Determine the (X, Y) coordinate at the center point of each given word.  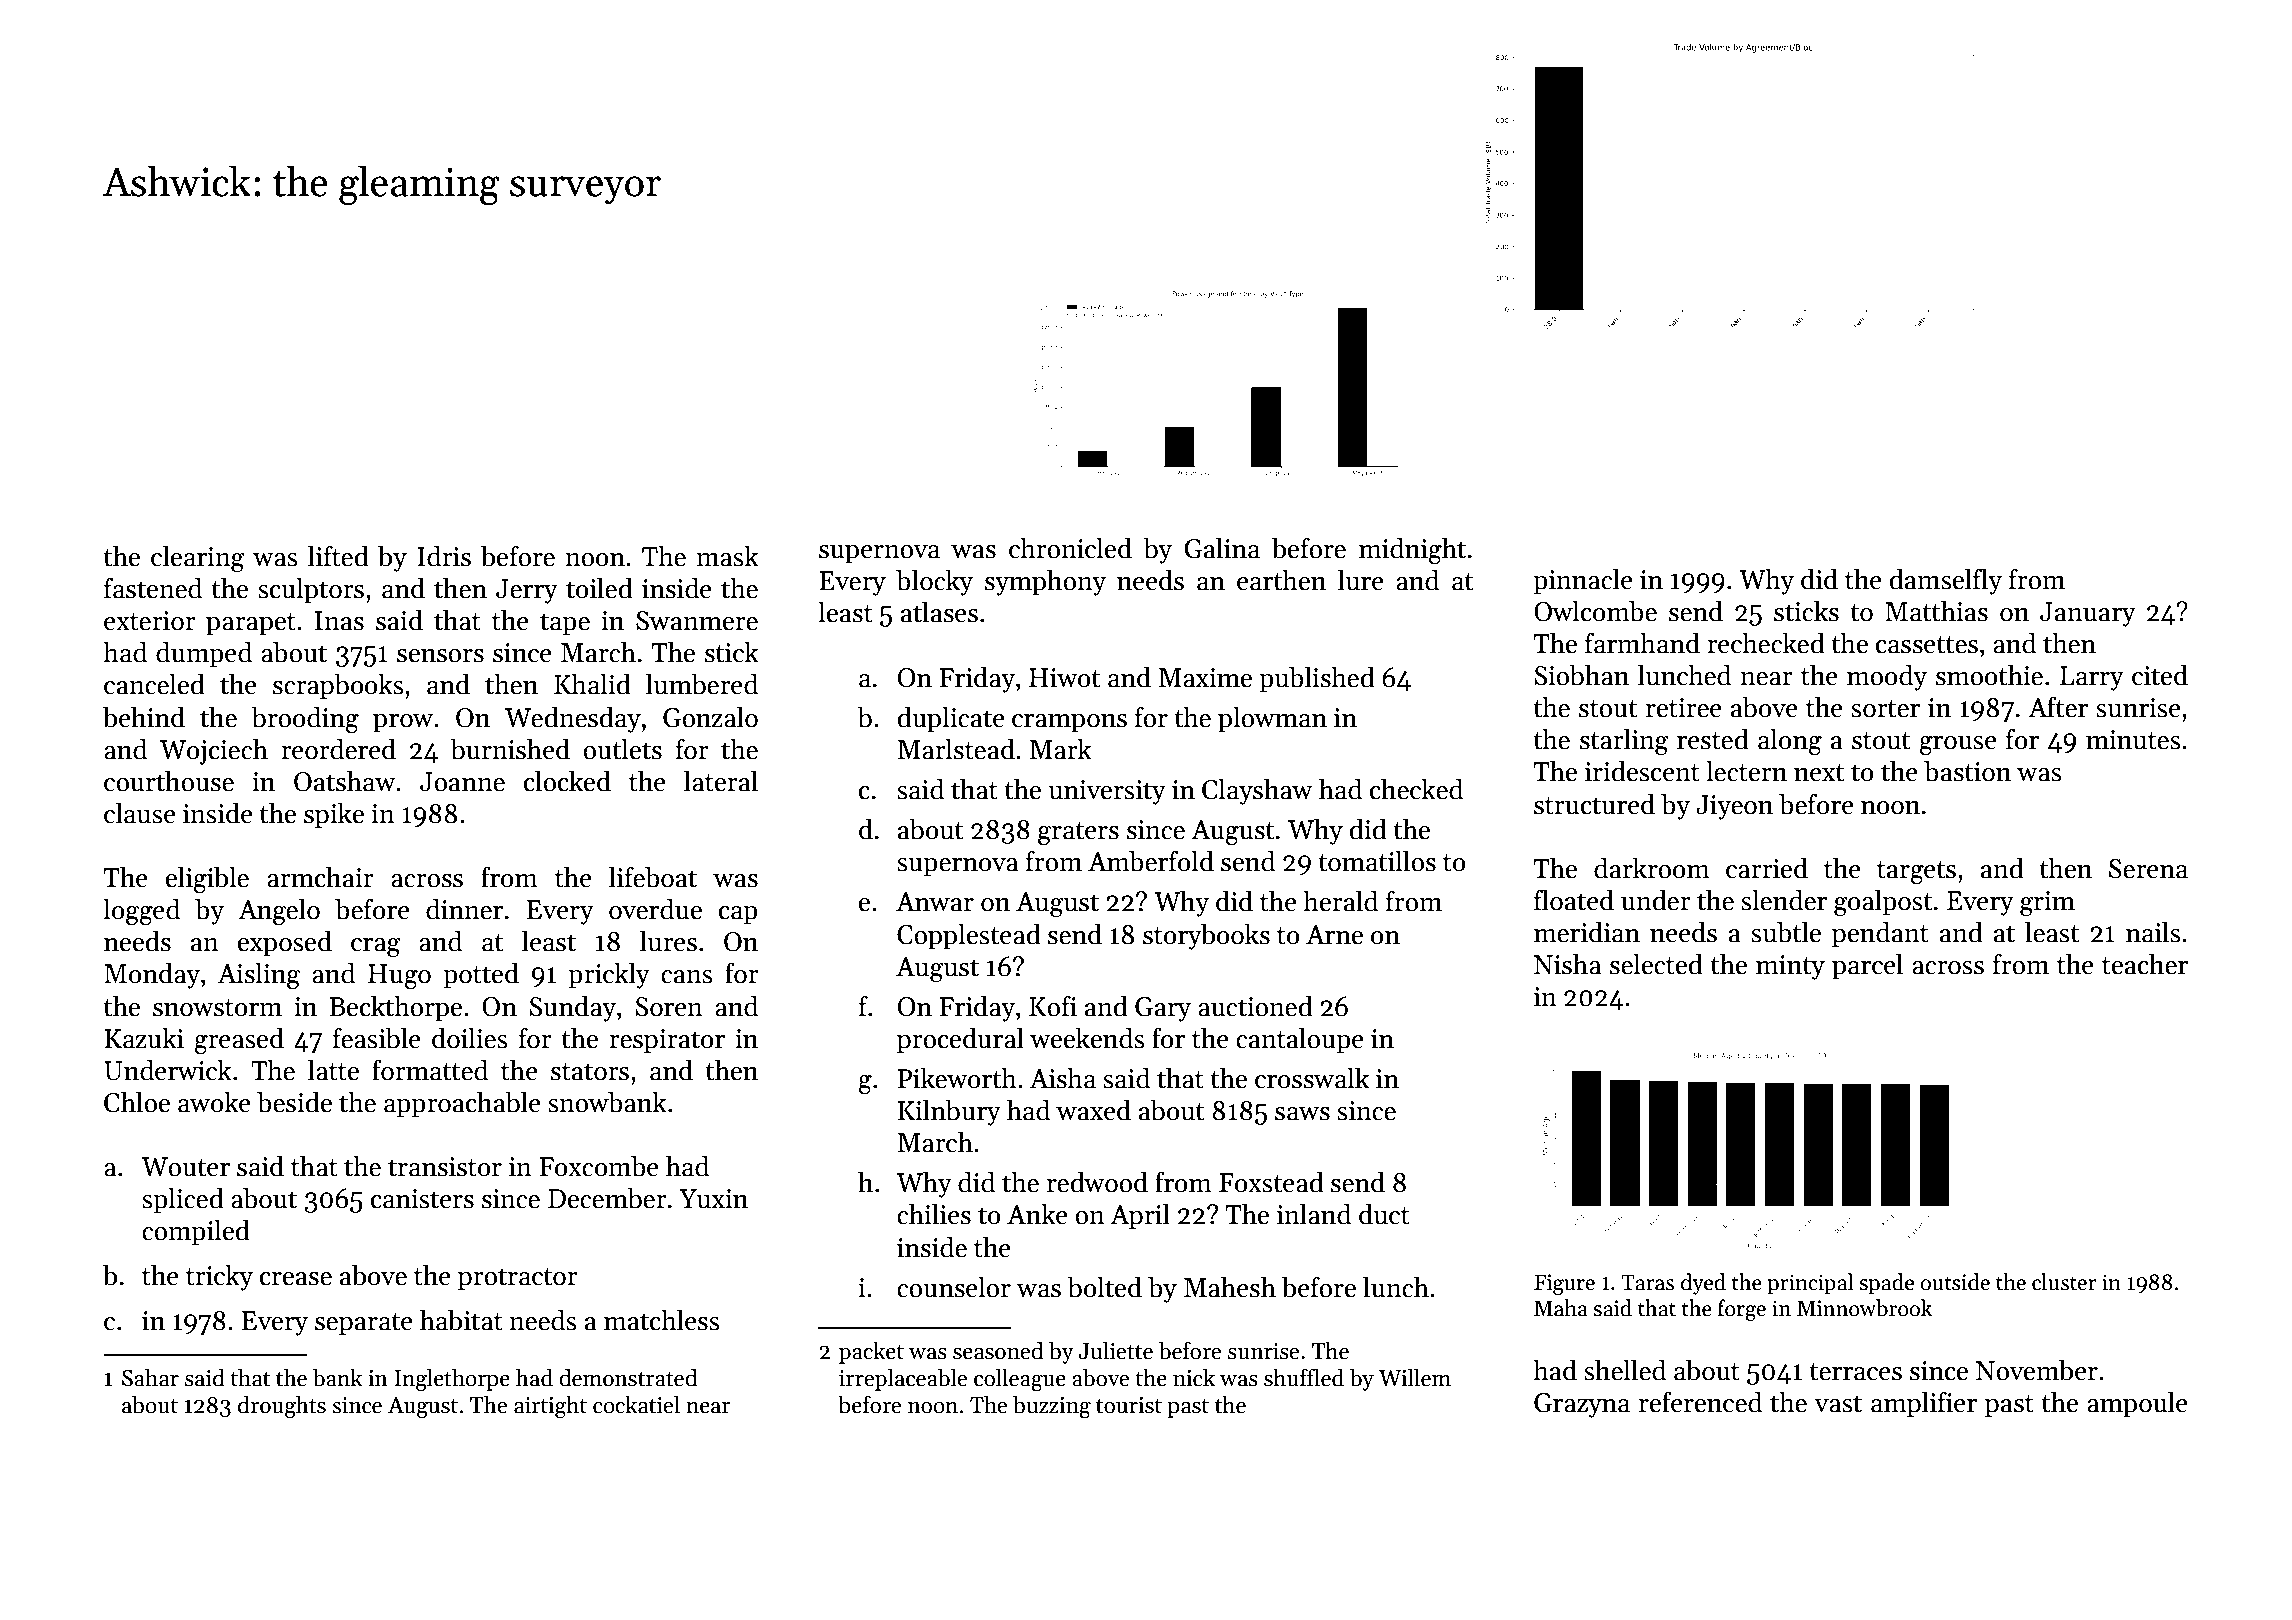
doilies (470, 1038)
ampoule (2137, 1404)
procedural (960, 1040)
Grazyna (1582, 1405)
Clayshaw (1257, 791)
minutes (2133, 740)
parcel (1867, 966)
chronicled (1070, 548)
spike (334, 815)
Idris (444, 556)
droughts (282, 1407)
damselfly (1946, 581)
